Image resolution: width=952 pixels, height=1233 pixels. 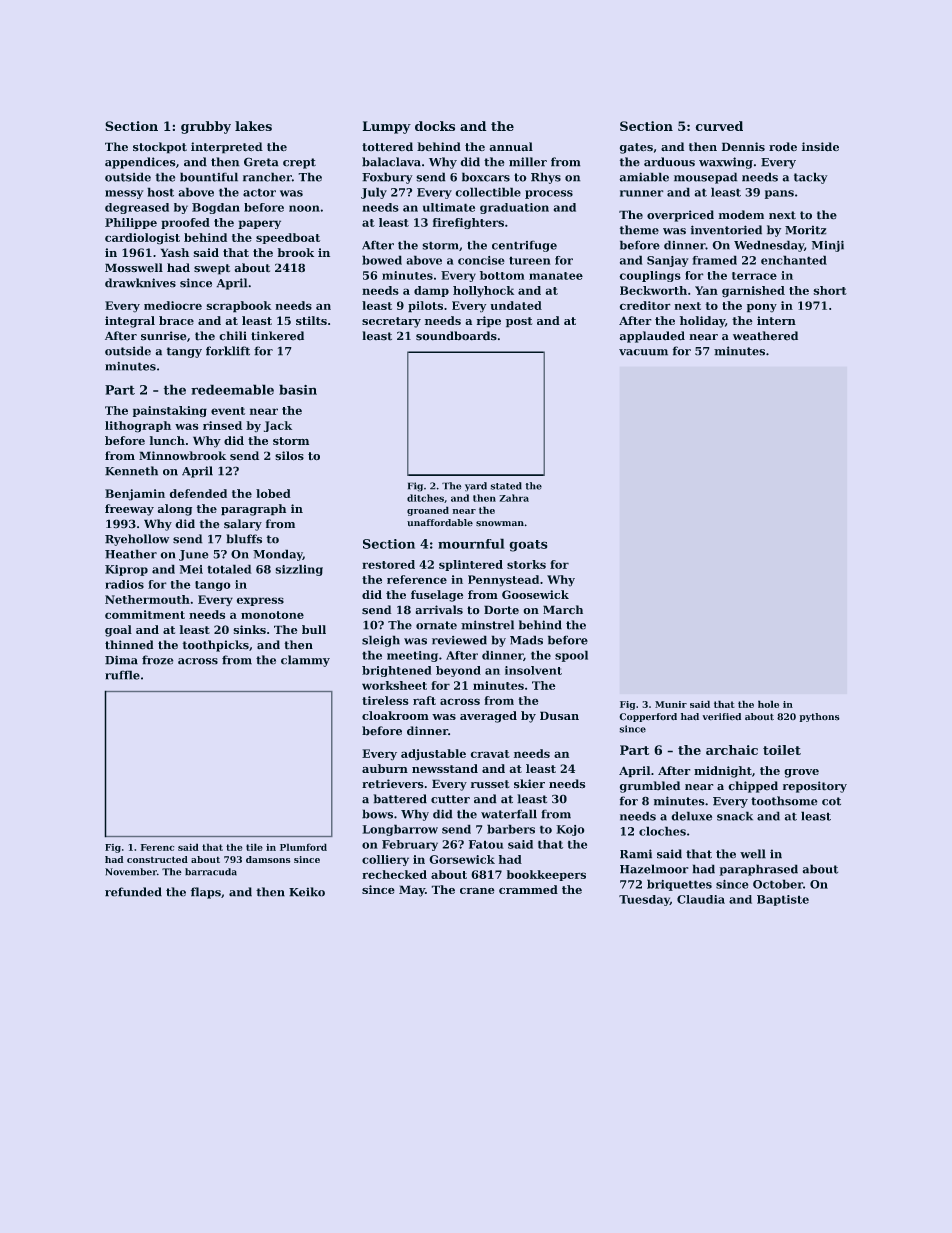 I want to click on constructed, so click(x=157, y=859).
